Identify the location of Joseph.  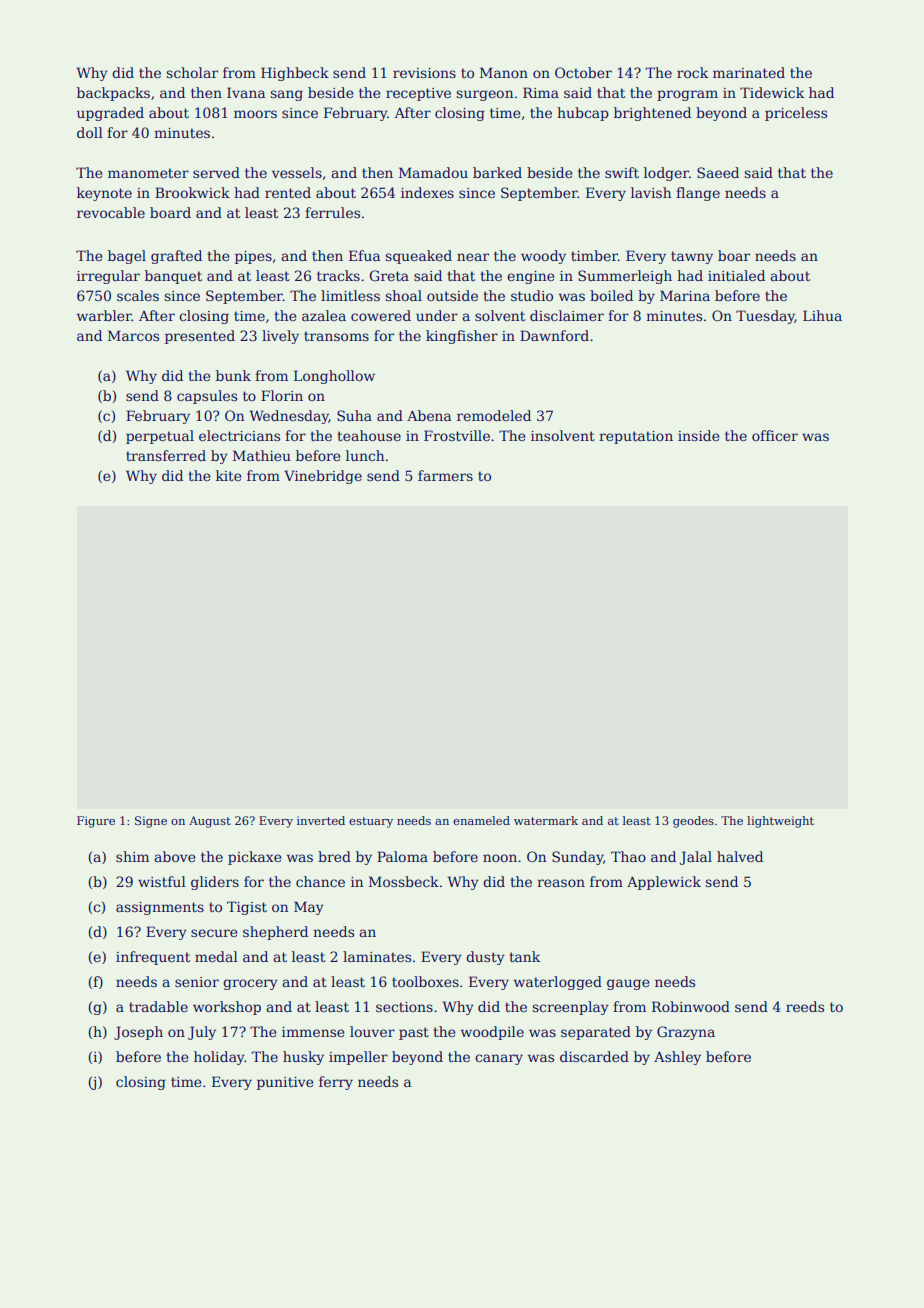
(138, 1033).
